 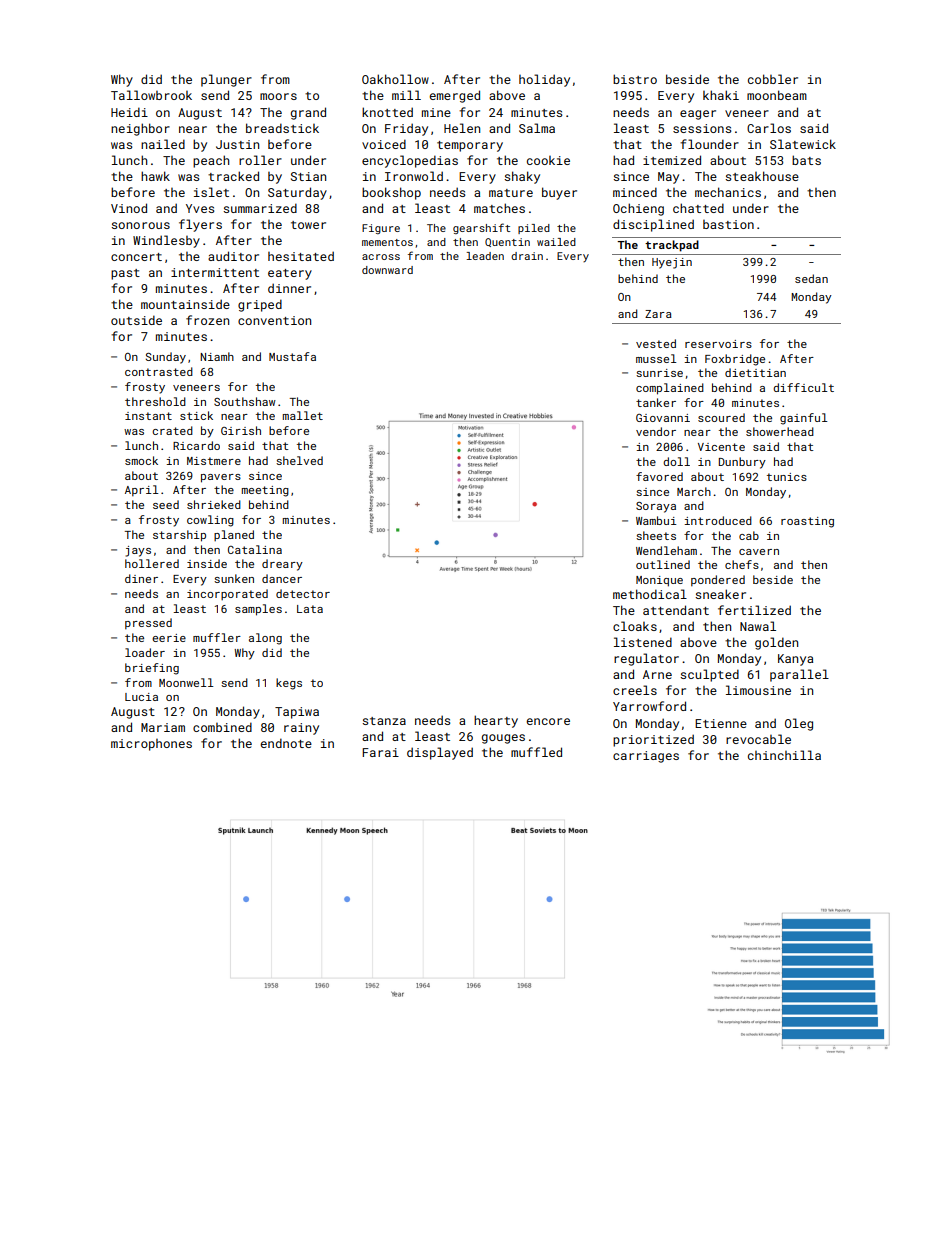 I want to click on scoured, so click(x=721, y=417).
